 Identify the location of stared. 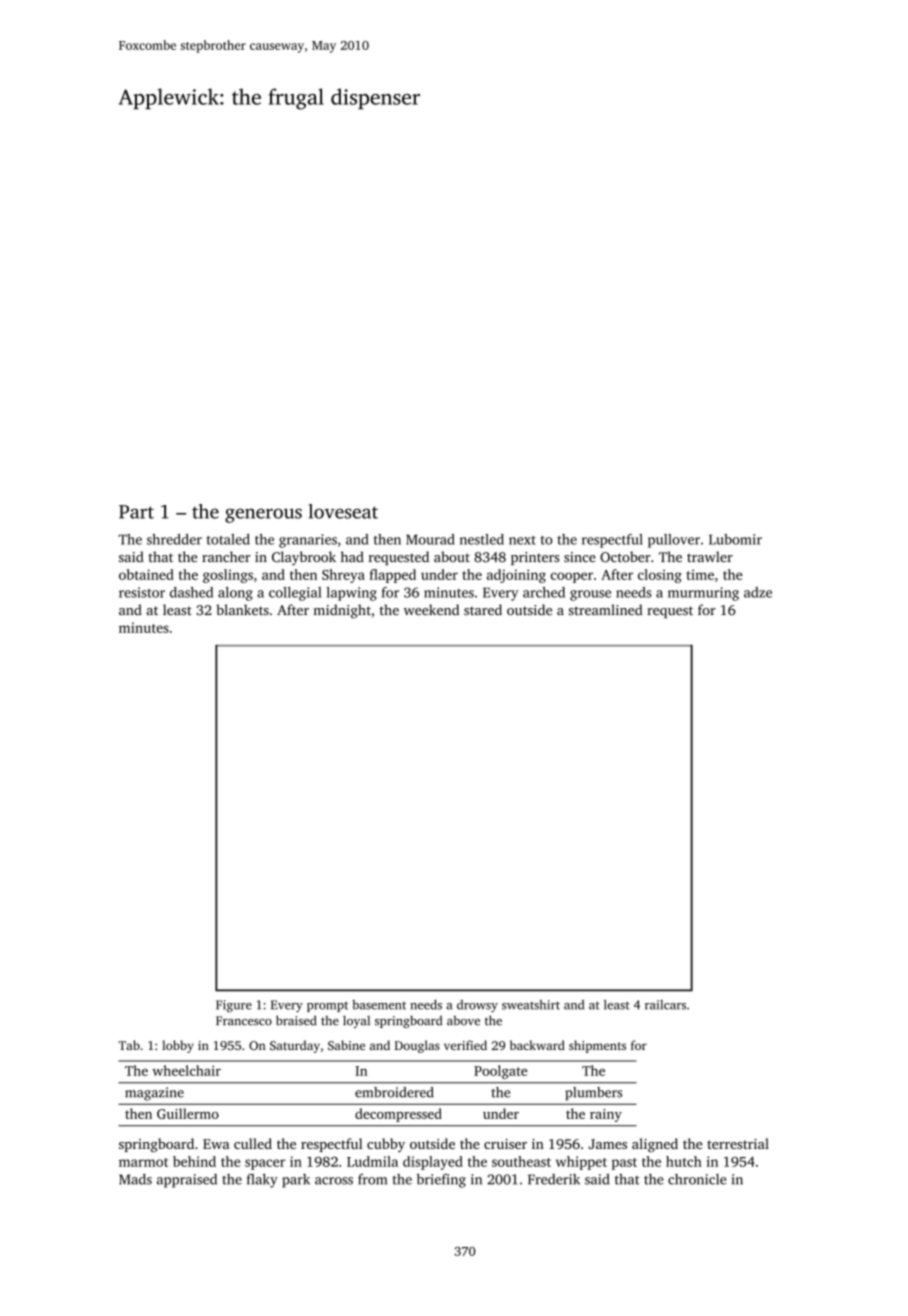
(483, 609).
